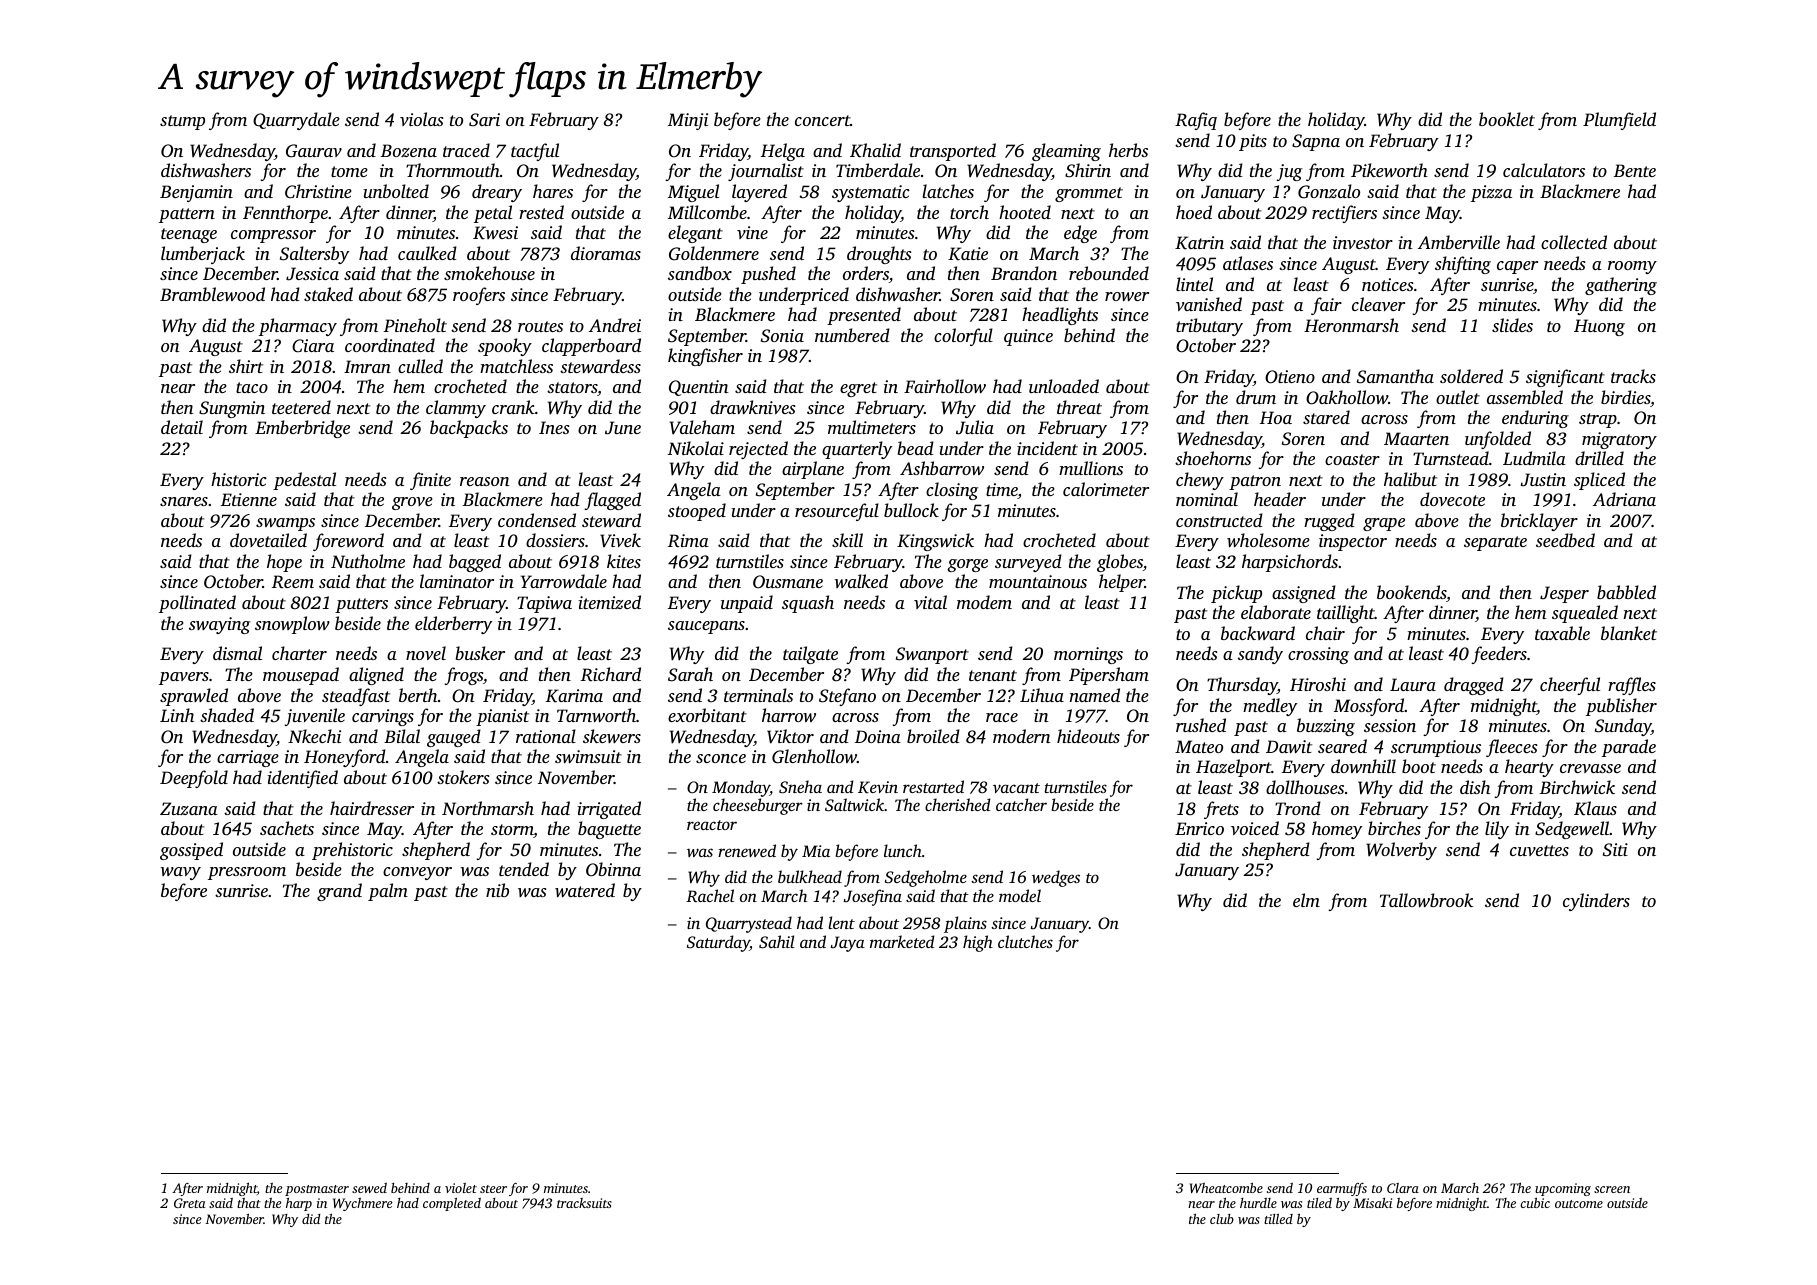  Describe the element at coordinates (184, 501) in the document. I see `snares` at that location.
